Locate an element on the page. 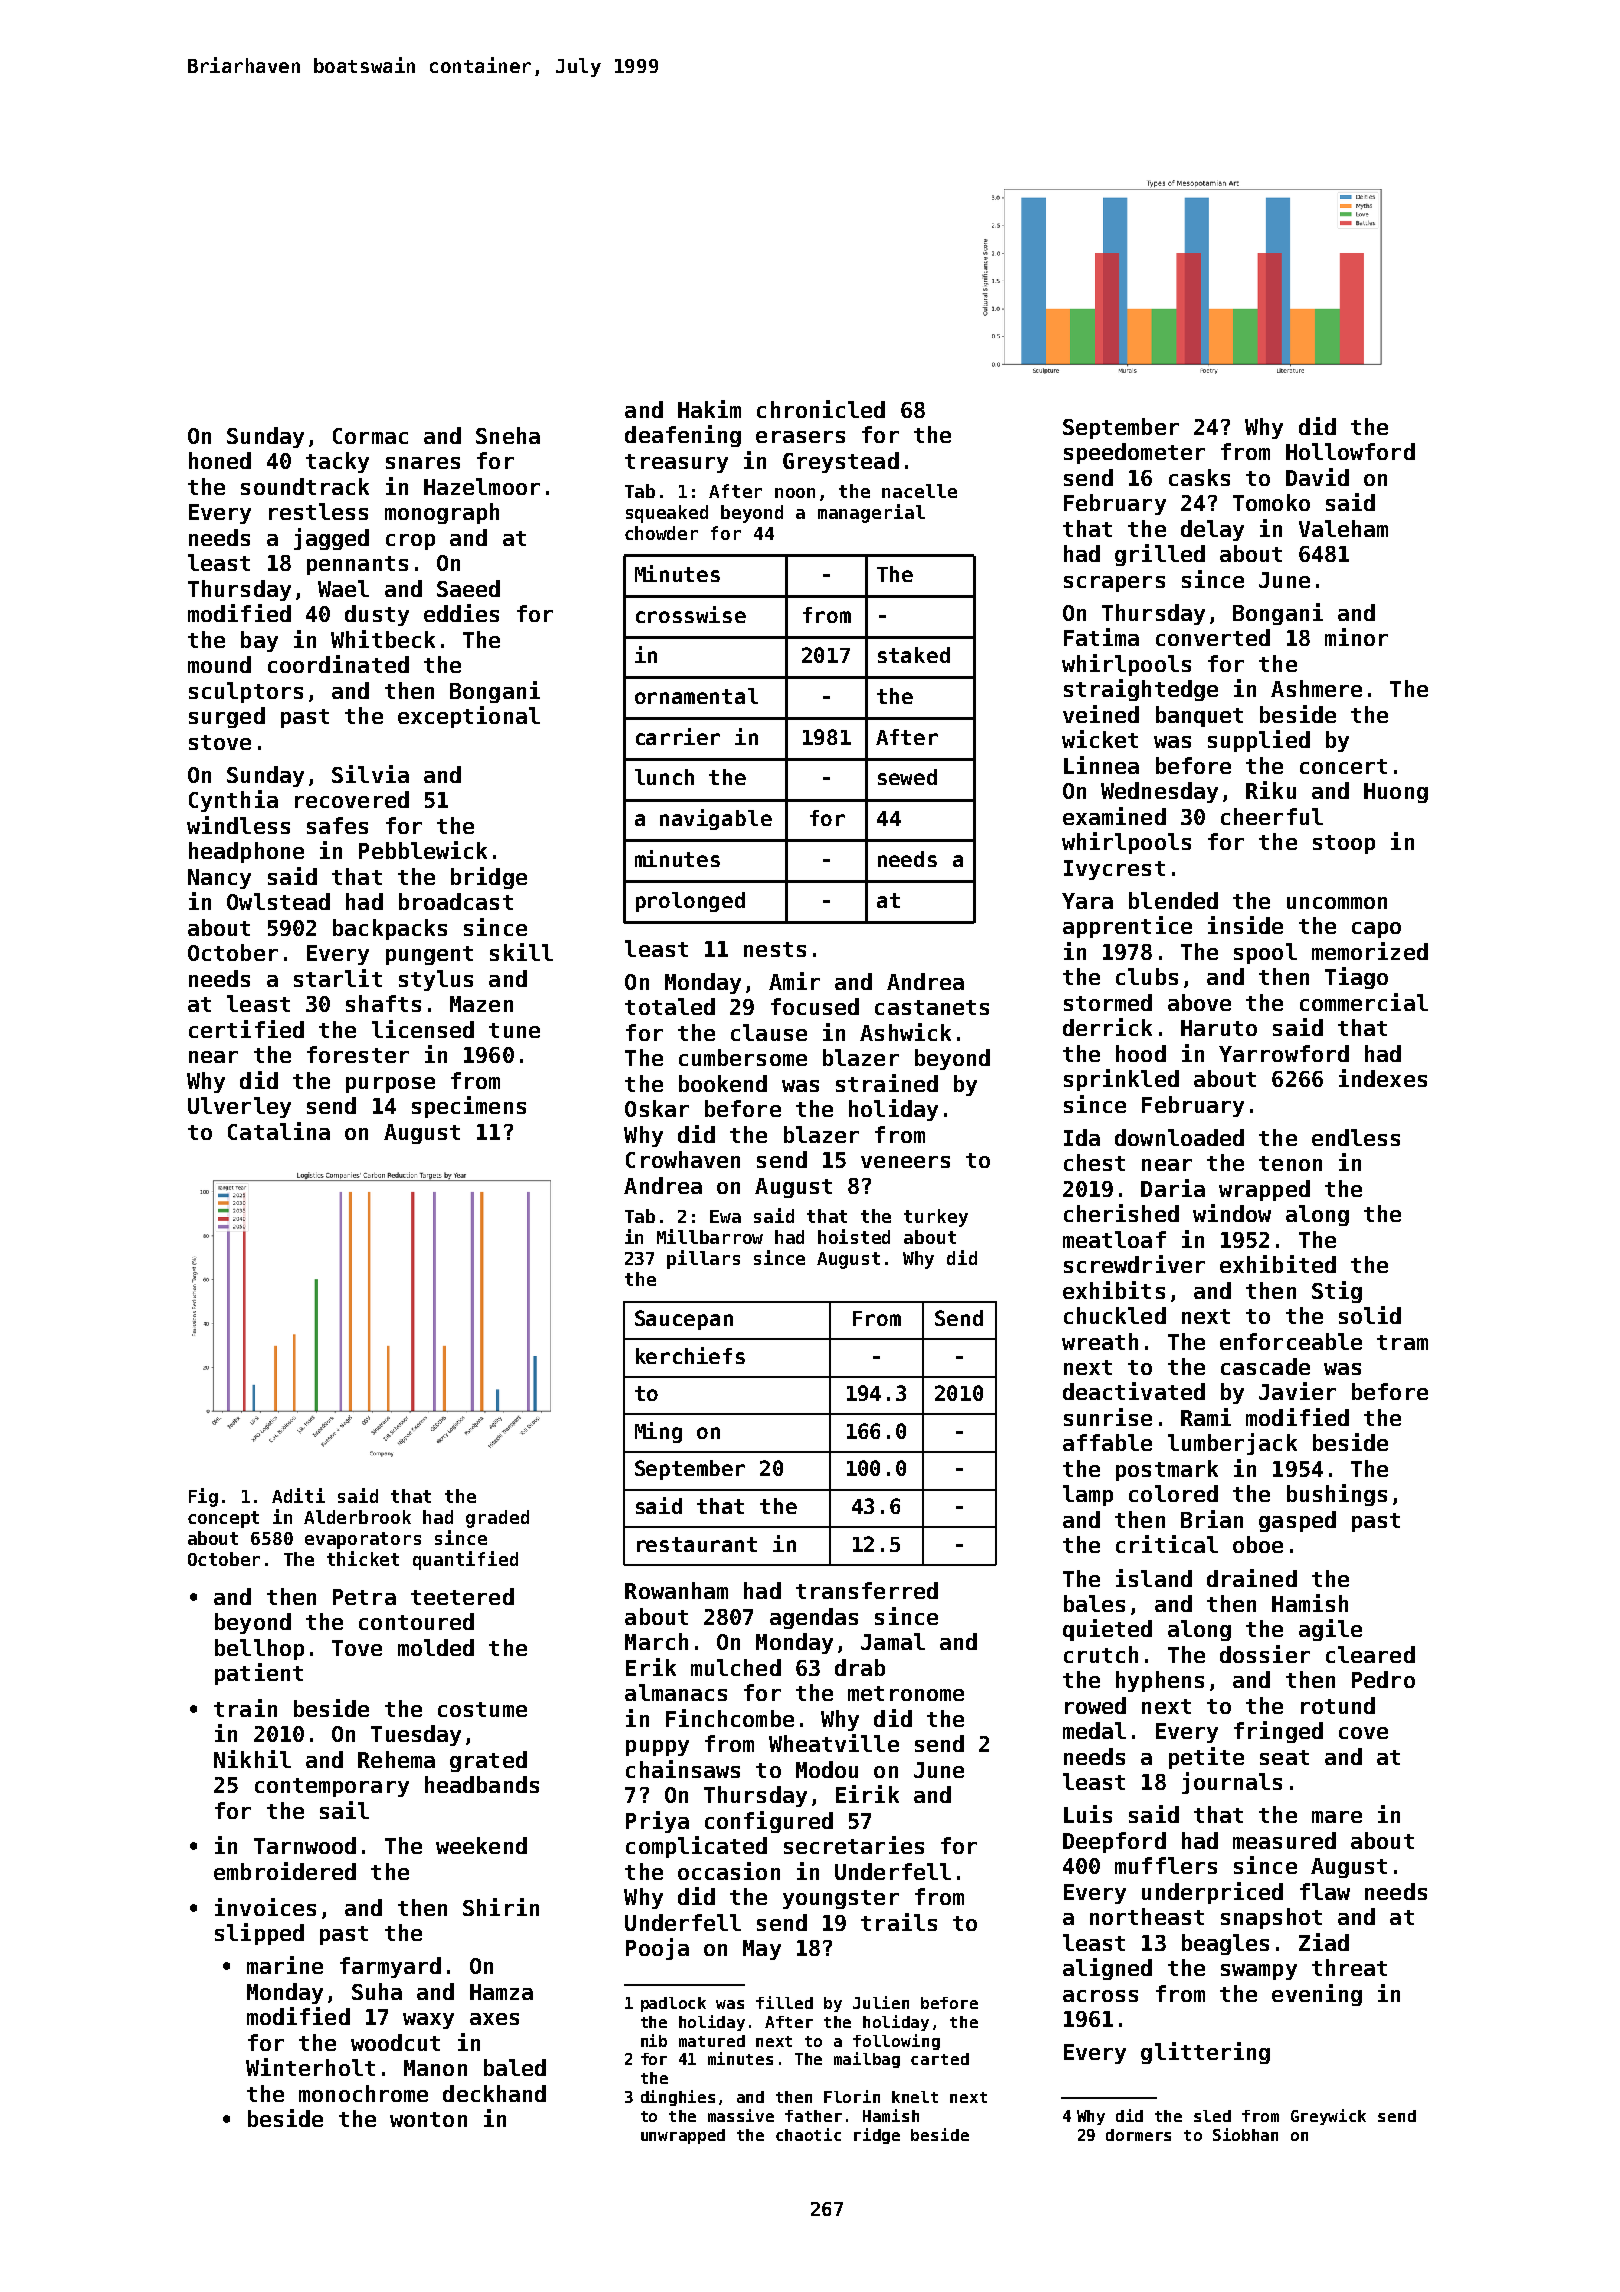 The height and width of the image is (2292, 1620). island is located at coordinates (1154, 1578).
